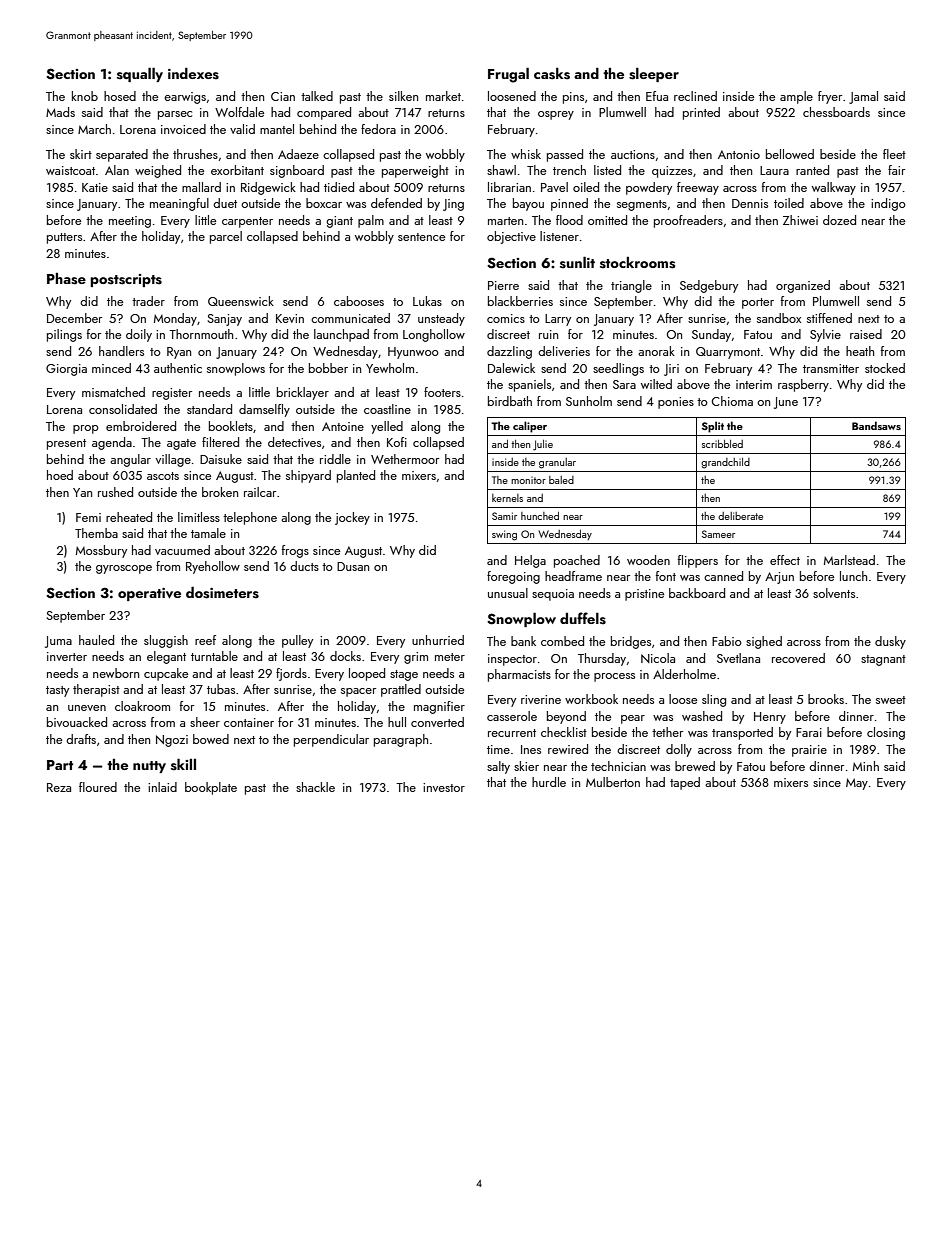 Image resolution: width=952 pixels, height=1233 pixels. Describe the element at coordinates (442, 392) in the page. I see `footers` at that location.
